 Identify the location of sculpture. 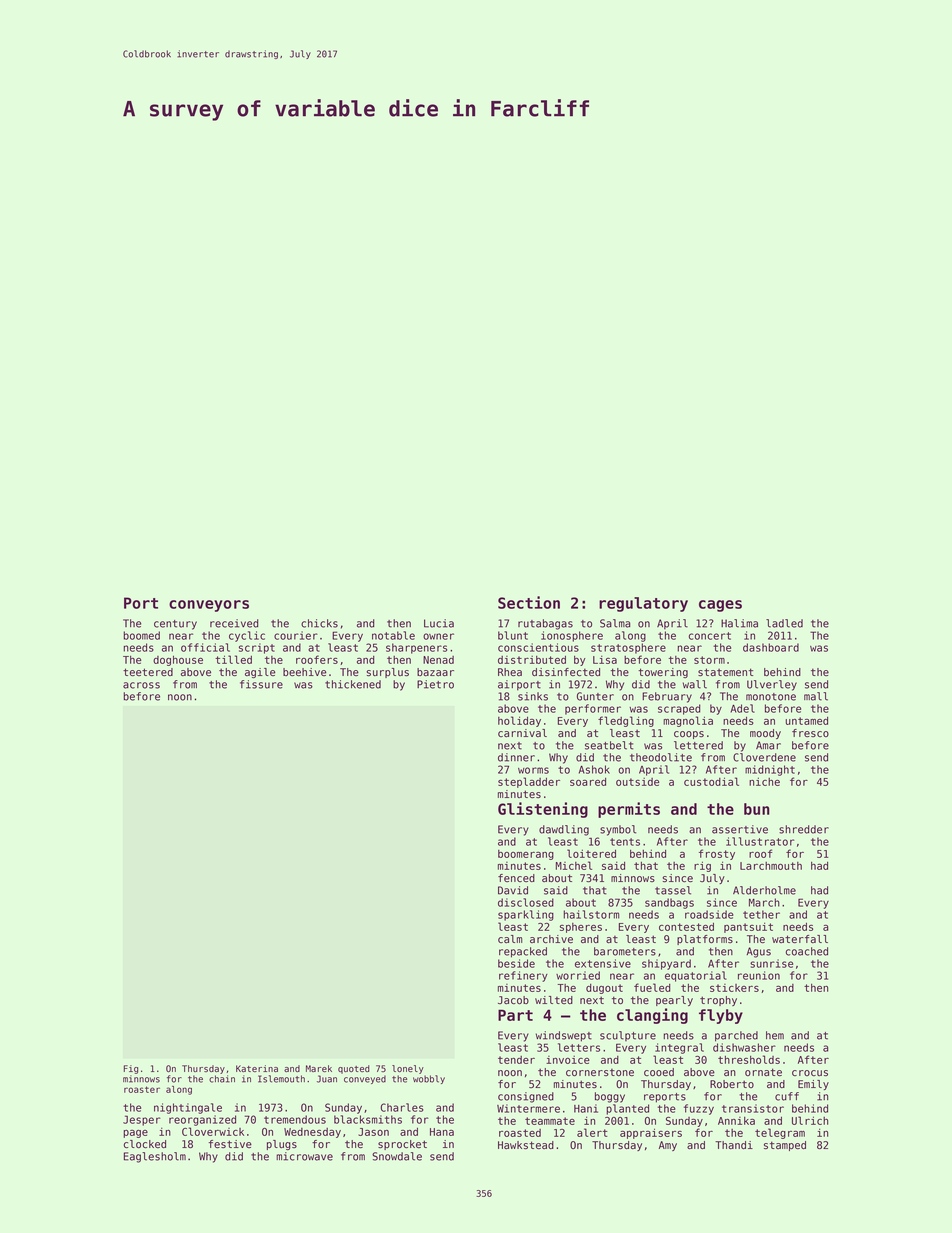
(628, 1036).
